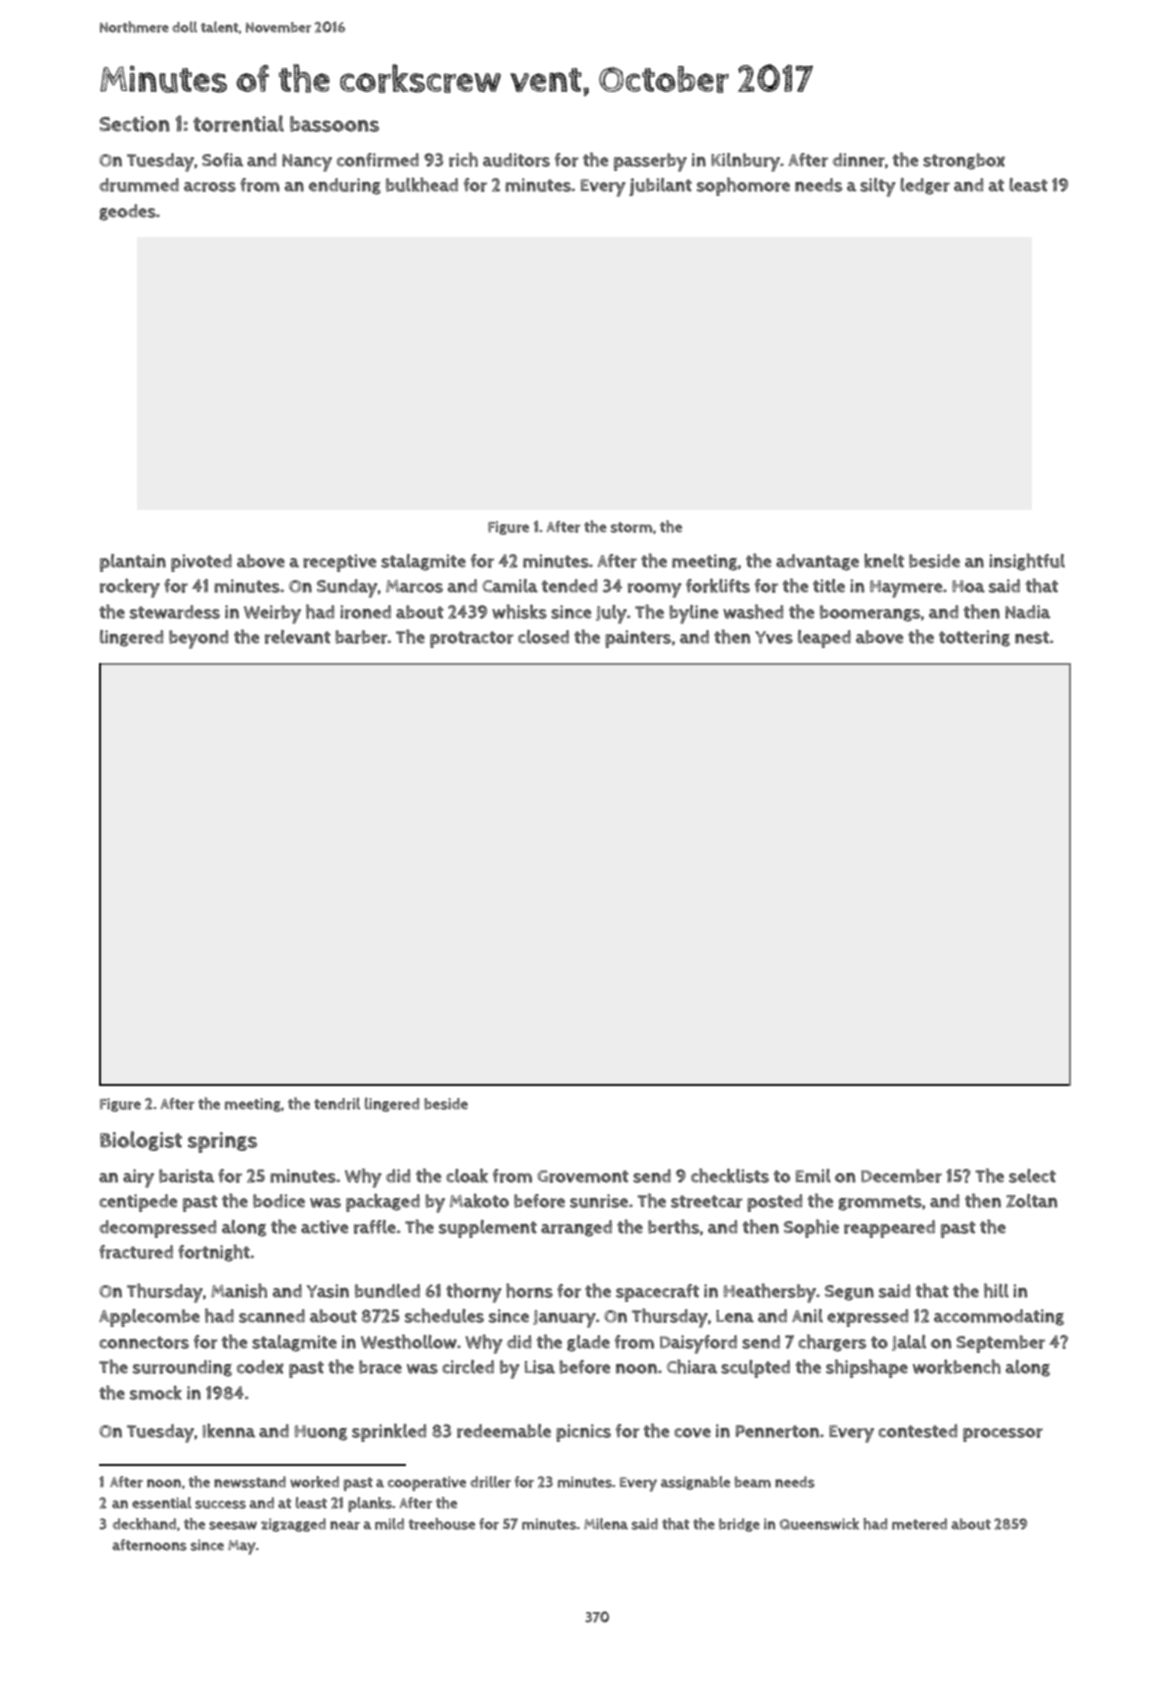 The image size is (1170, 1694). Describe the element at coordinates (746, 162) in the screenshot. I see `Kilnbury` at that location.
